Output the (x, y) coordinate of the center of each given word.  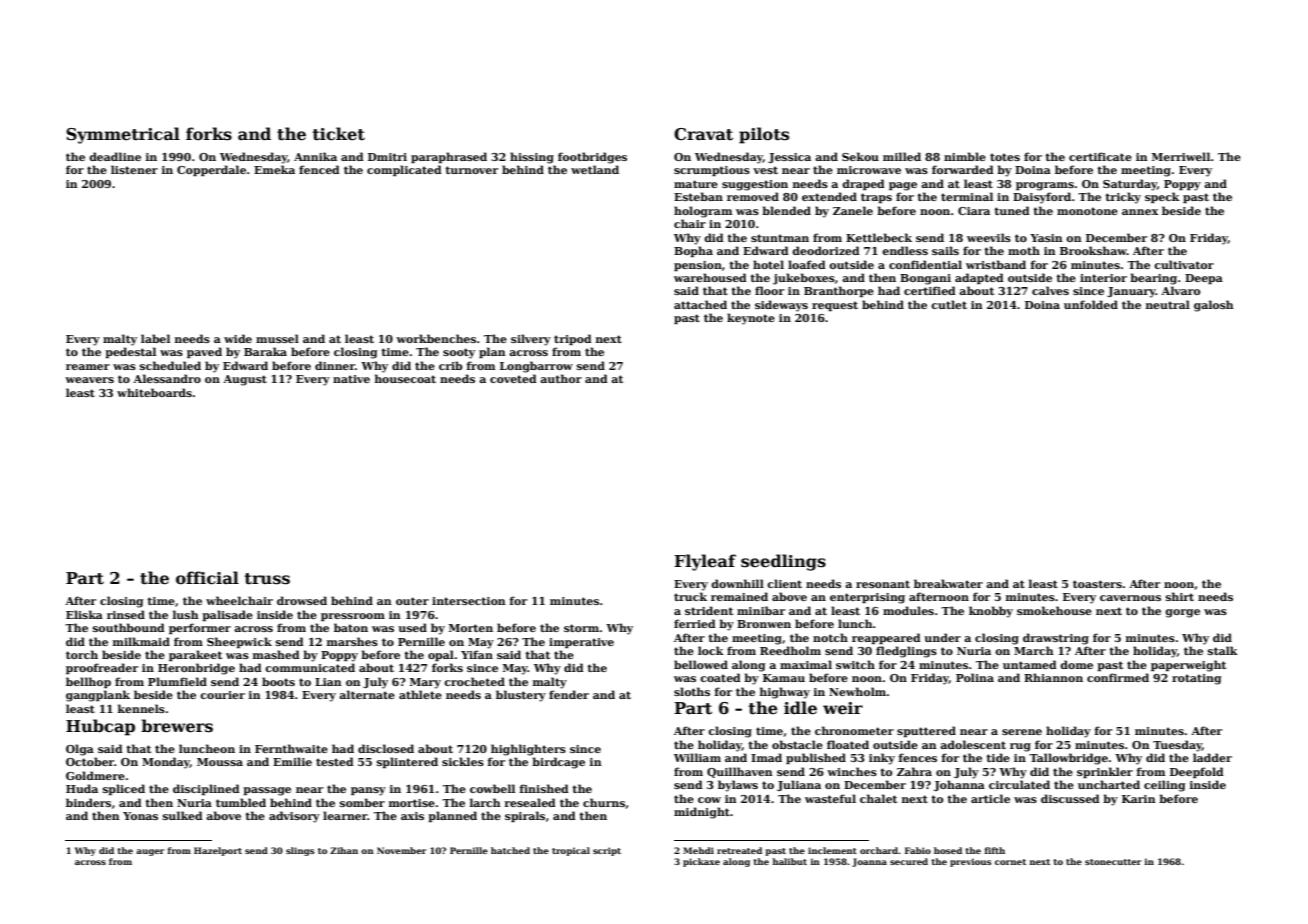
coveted (513, 378)
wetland (595, 169)
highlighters (528, 750)
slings (300, 851)
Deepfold (1197, 772)
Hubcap (100, 727)
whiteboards (154, 392)
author (561, 378)
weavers (89, 380)
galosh (1214, 306)
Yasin (1046, 238)
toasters (1097, 584)
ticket (339, 134)
